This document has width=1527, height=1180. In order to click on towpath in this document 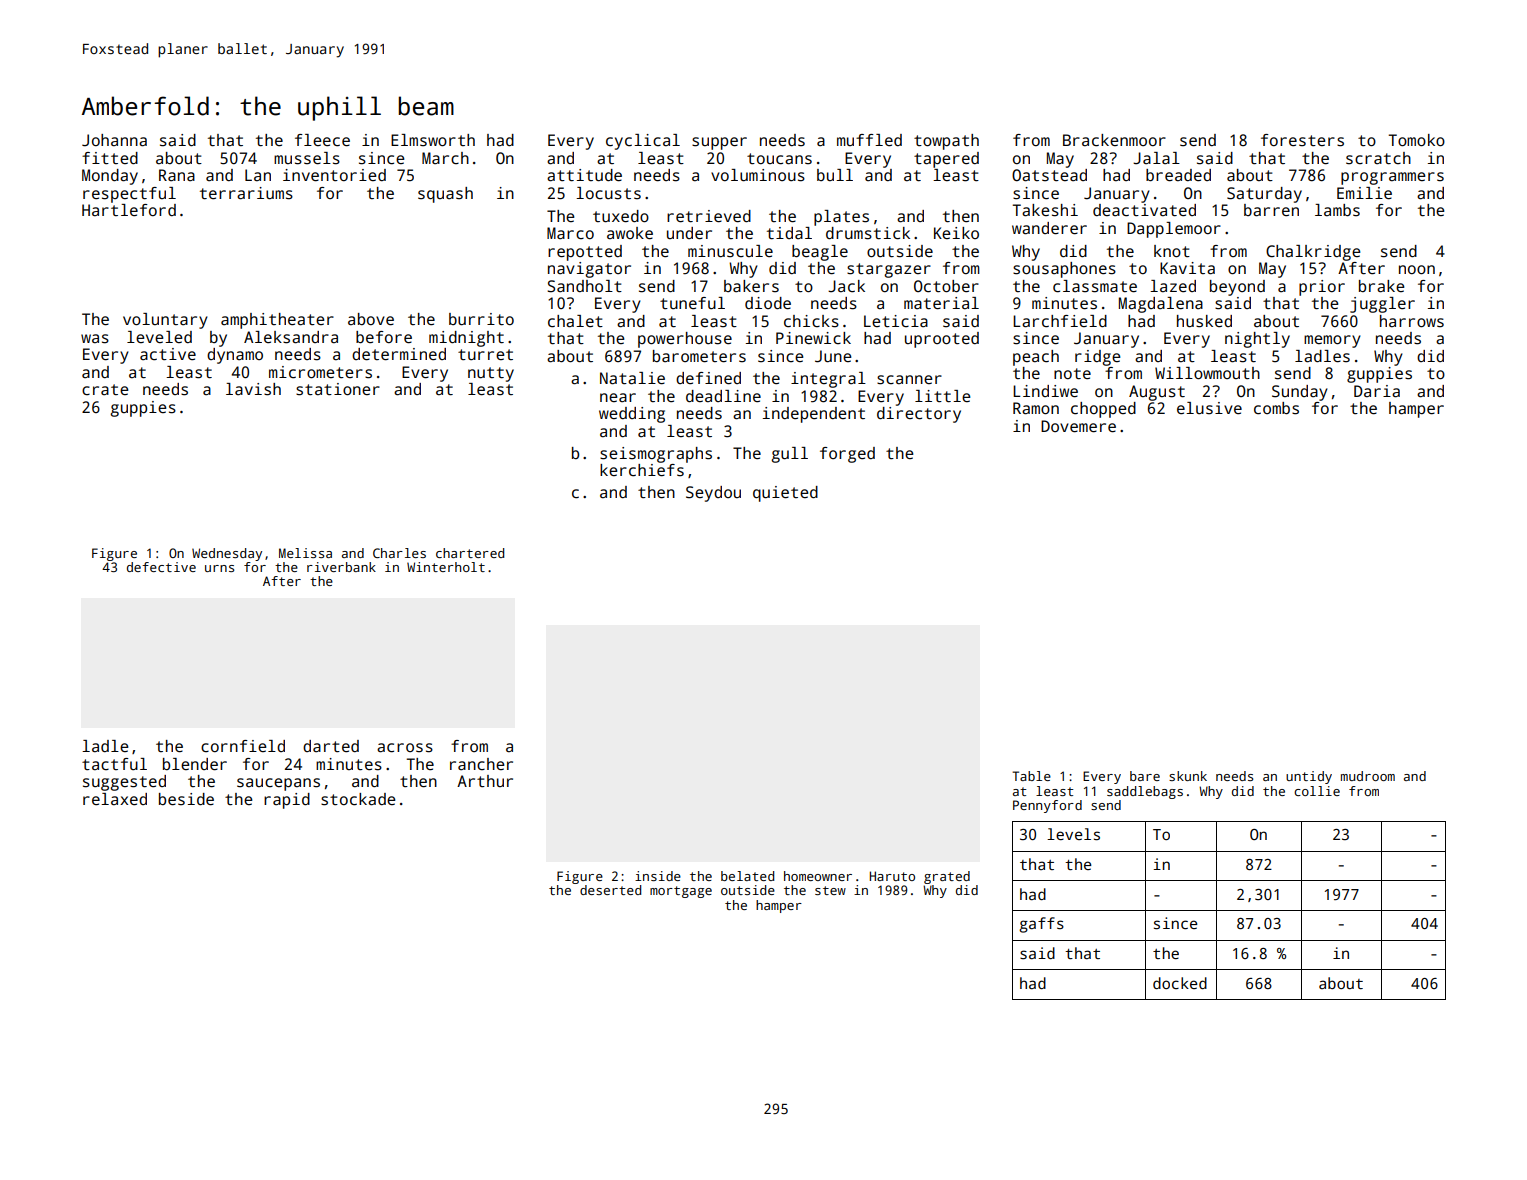, I will do `click(946, 142)`.
